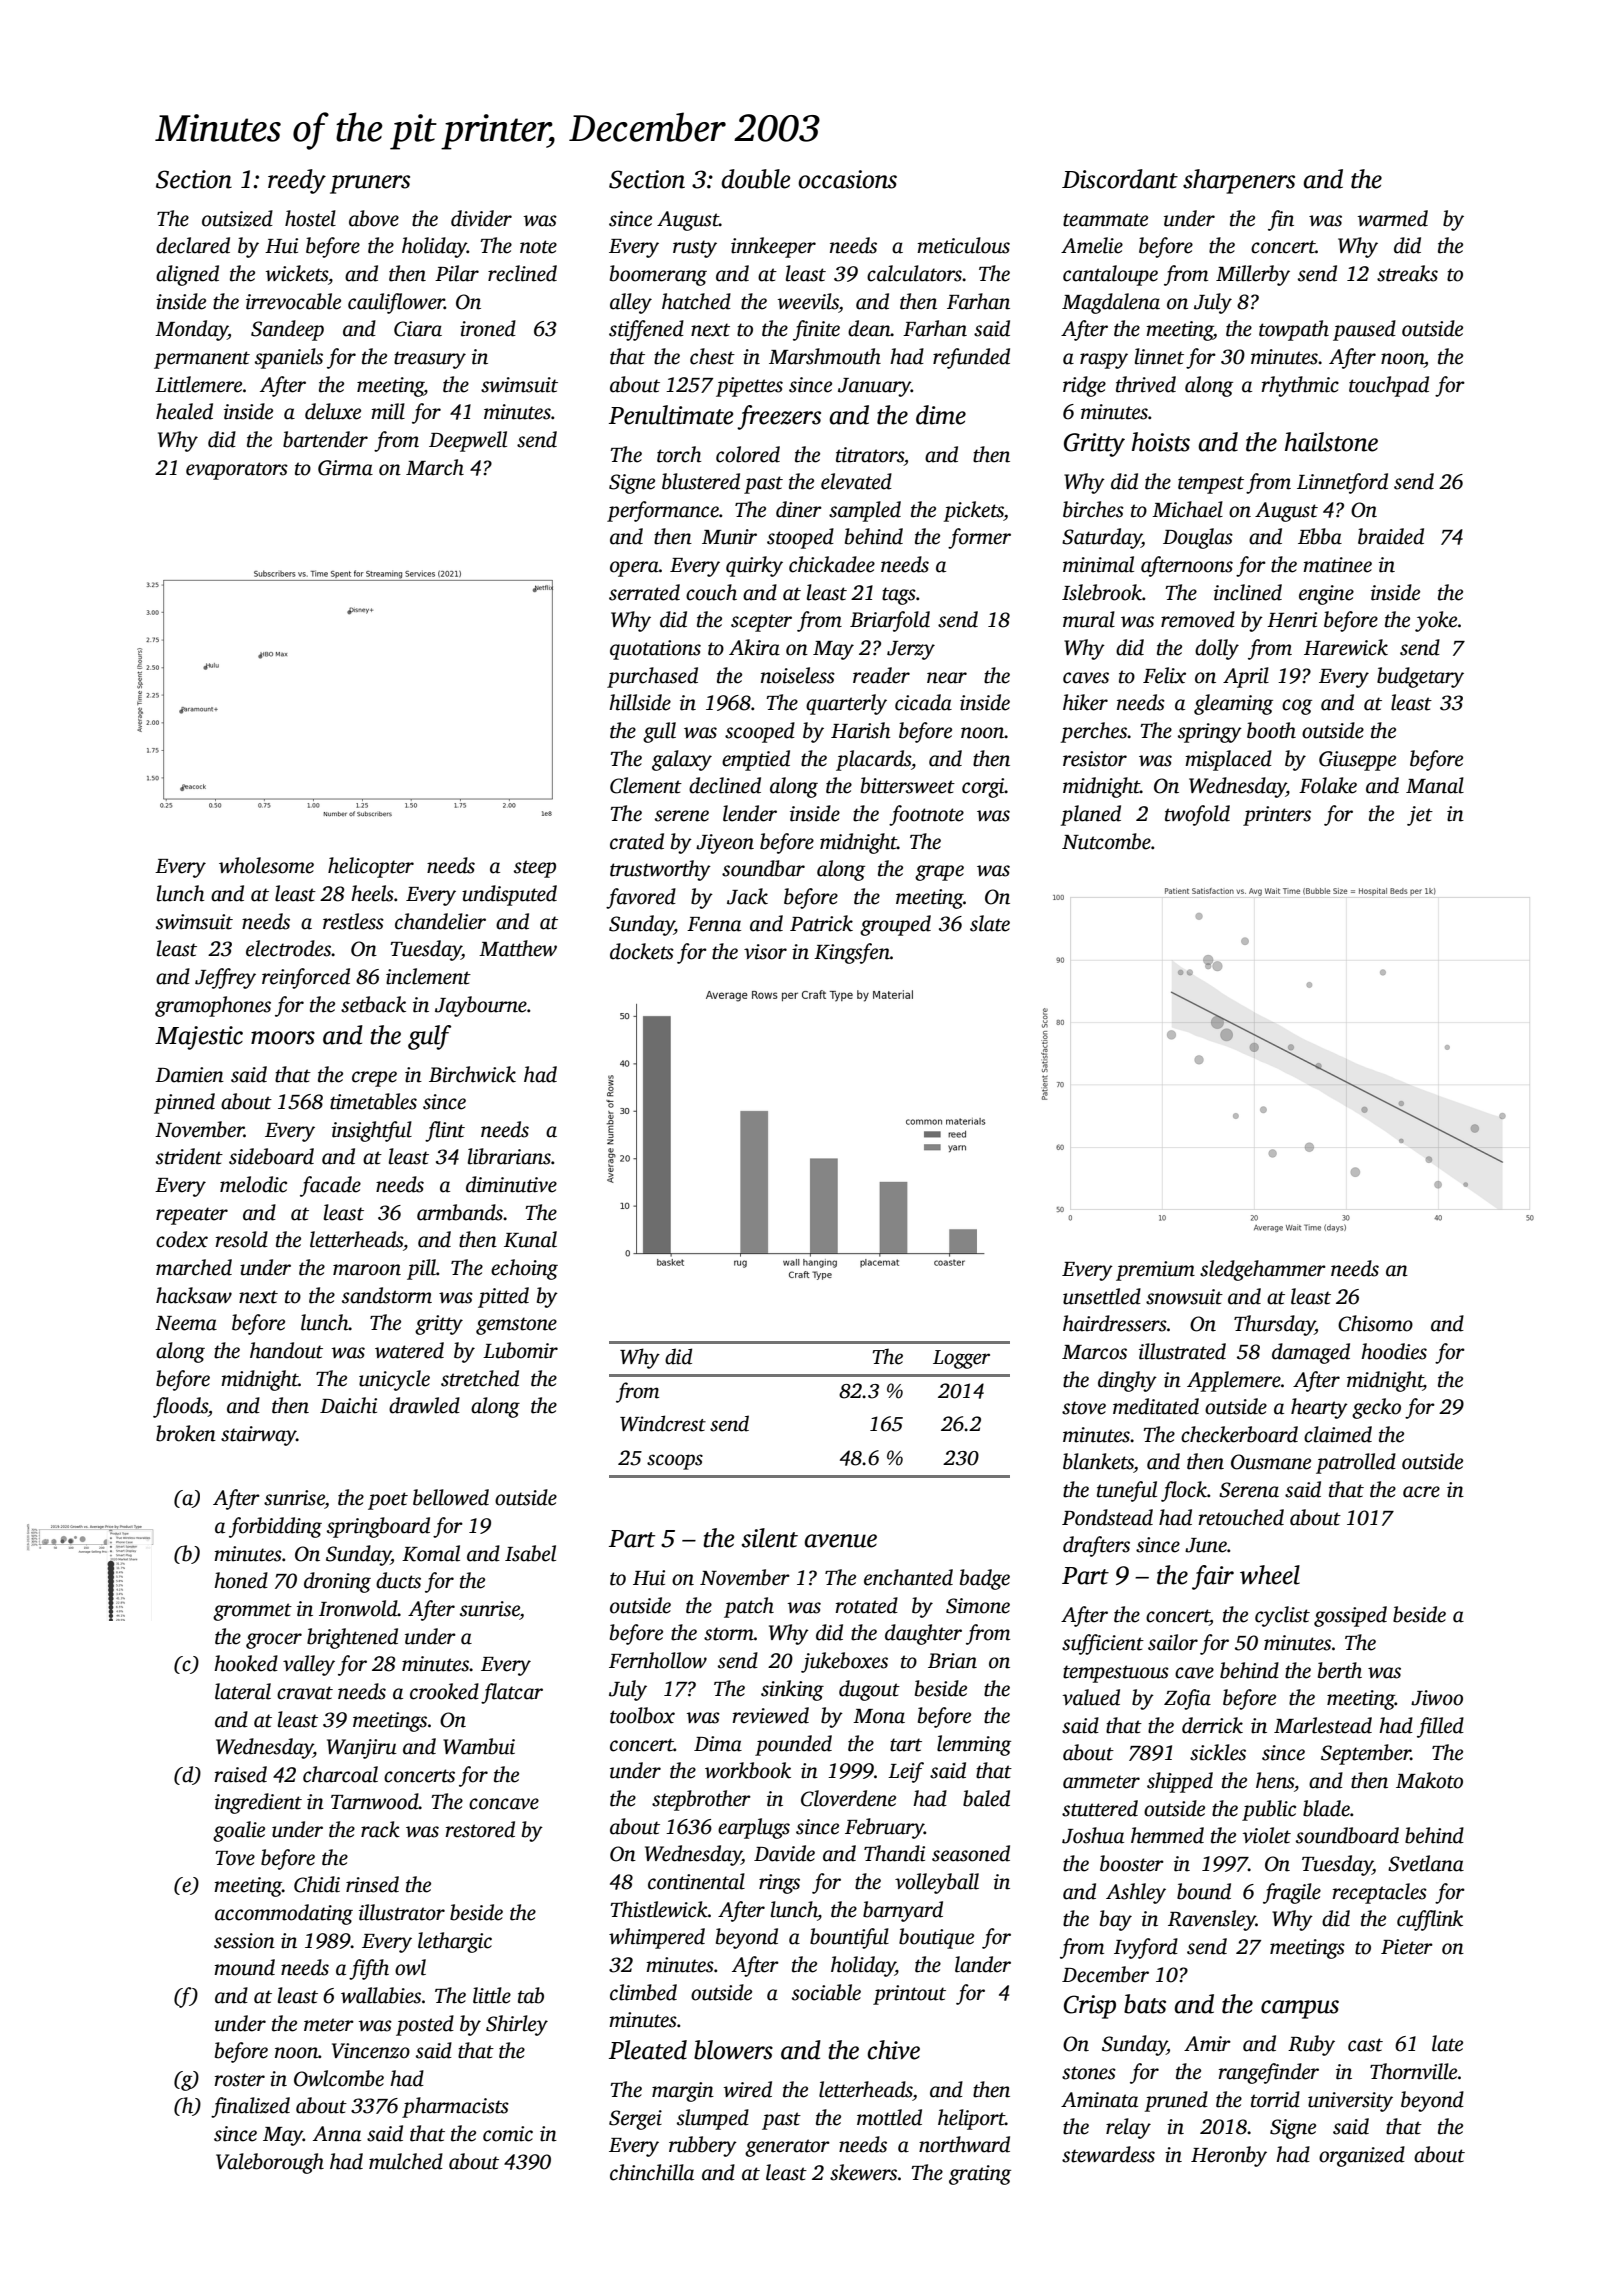 Image resolution: width=1620 pixels, height=2292 pixels. What do you see at coordinates (703, 2146) in the page?
I see `rubbery` at bounding box center [703, 2146].
